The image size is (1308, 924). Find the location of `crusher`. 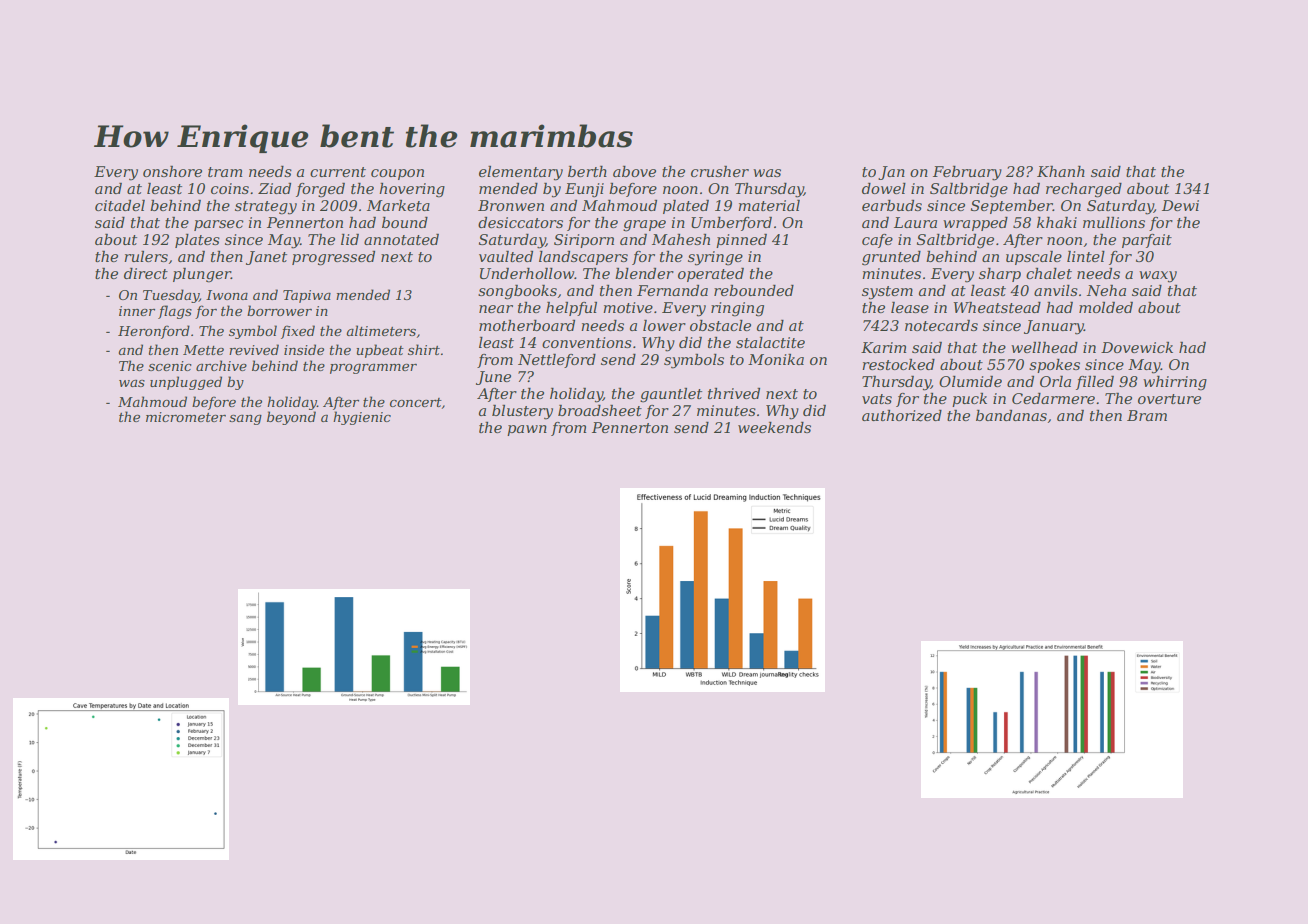

crusher is located at coordinates (720, 171).
